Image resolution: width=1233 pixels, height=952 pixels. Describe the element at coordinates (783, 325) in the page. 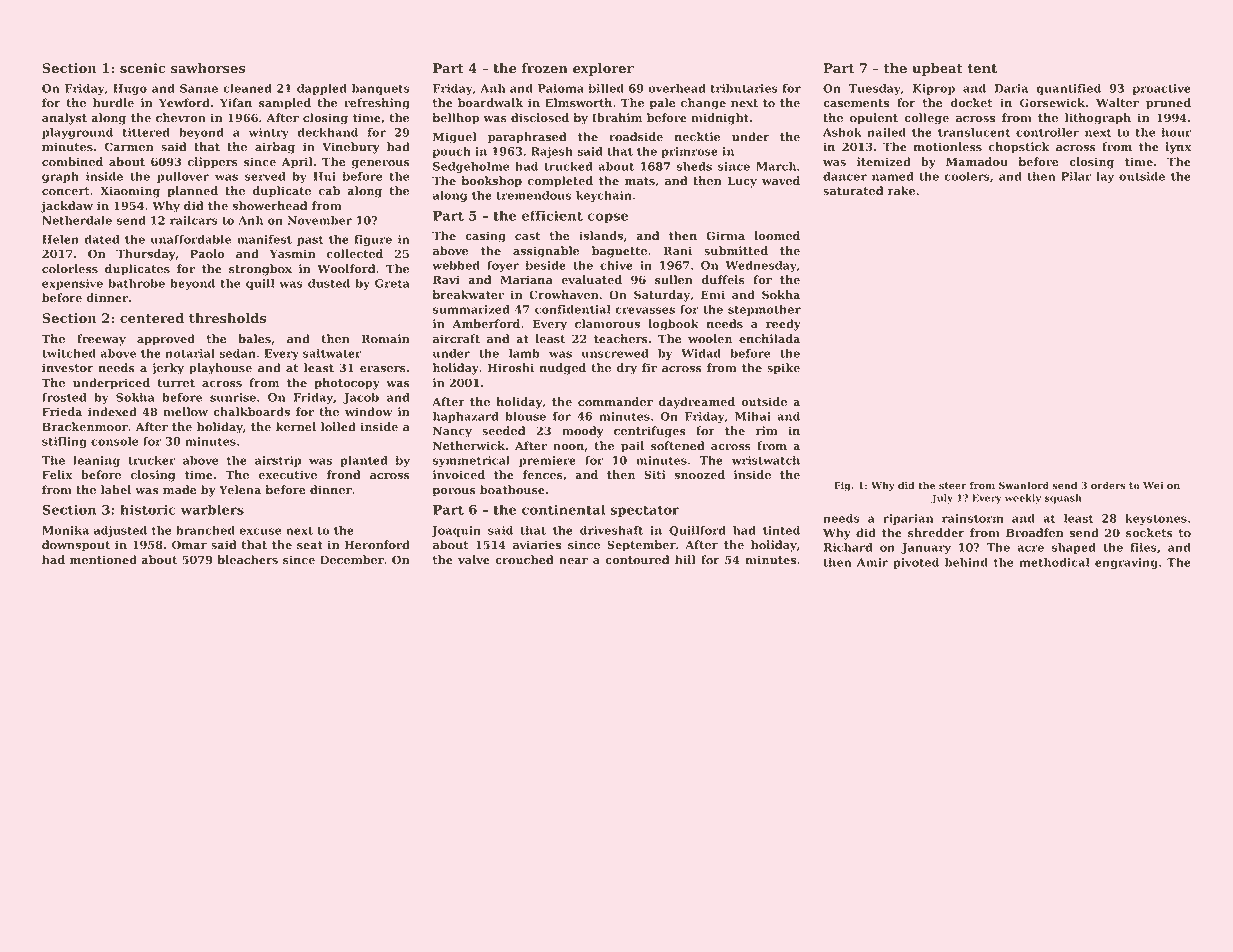

I see `reedy` at that location.
